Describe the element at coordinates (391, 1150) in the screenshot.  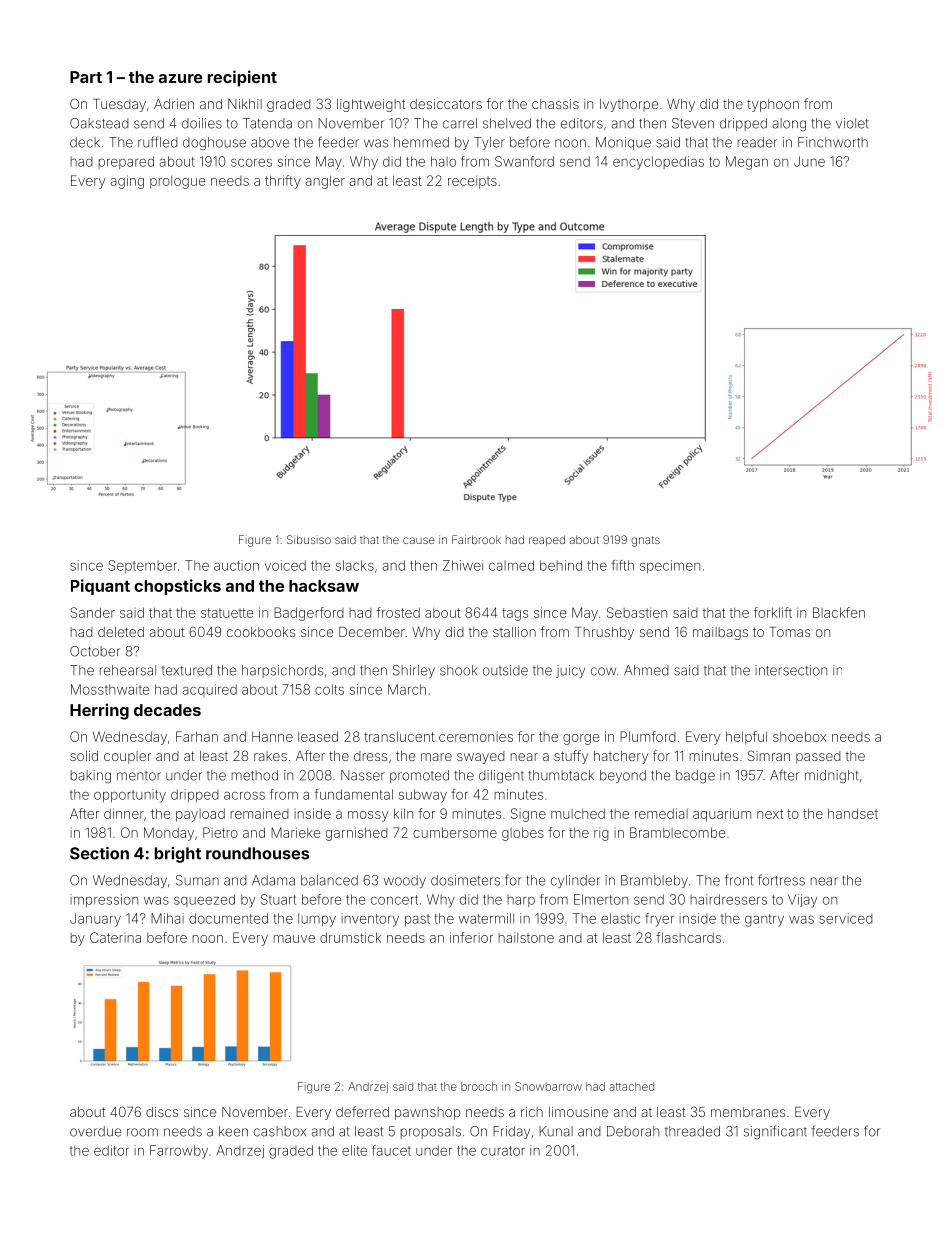
I see `faucet` at that location.
